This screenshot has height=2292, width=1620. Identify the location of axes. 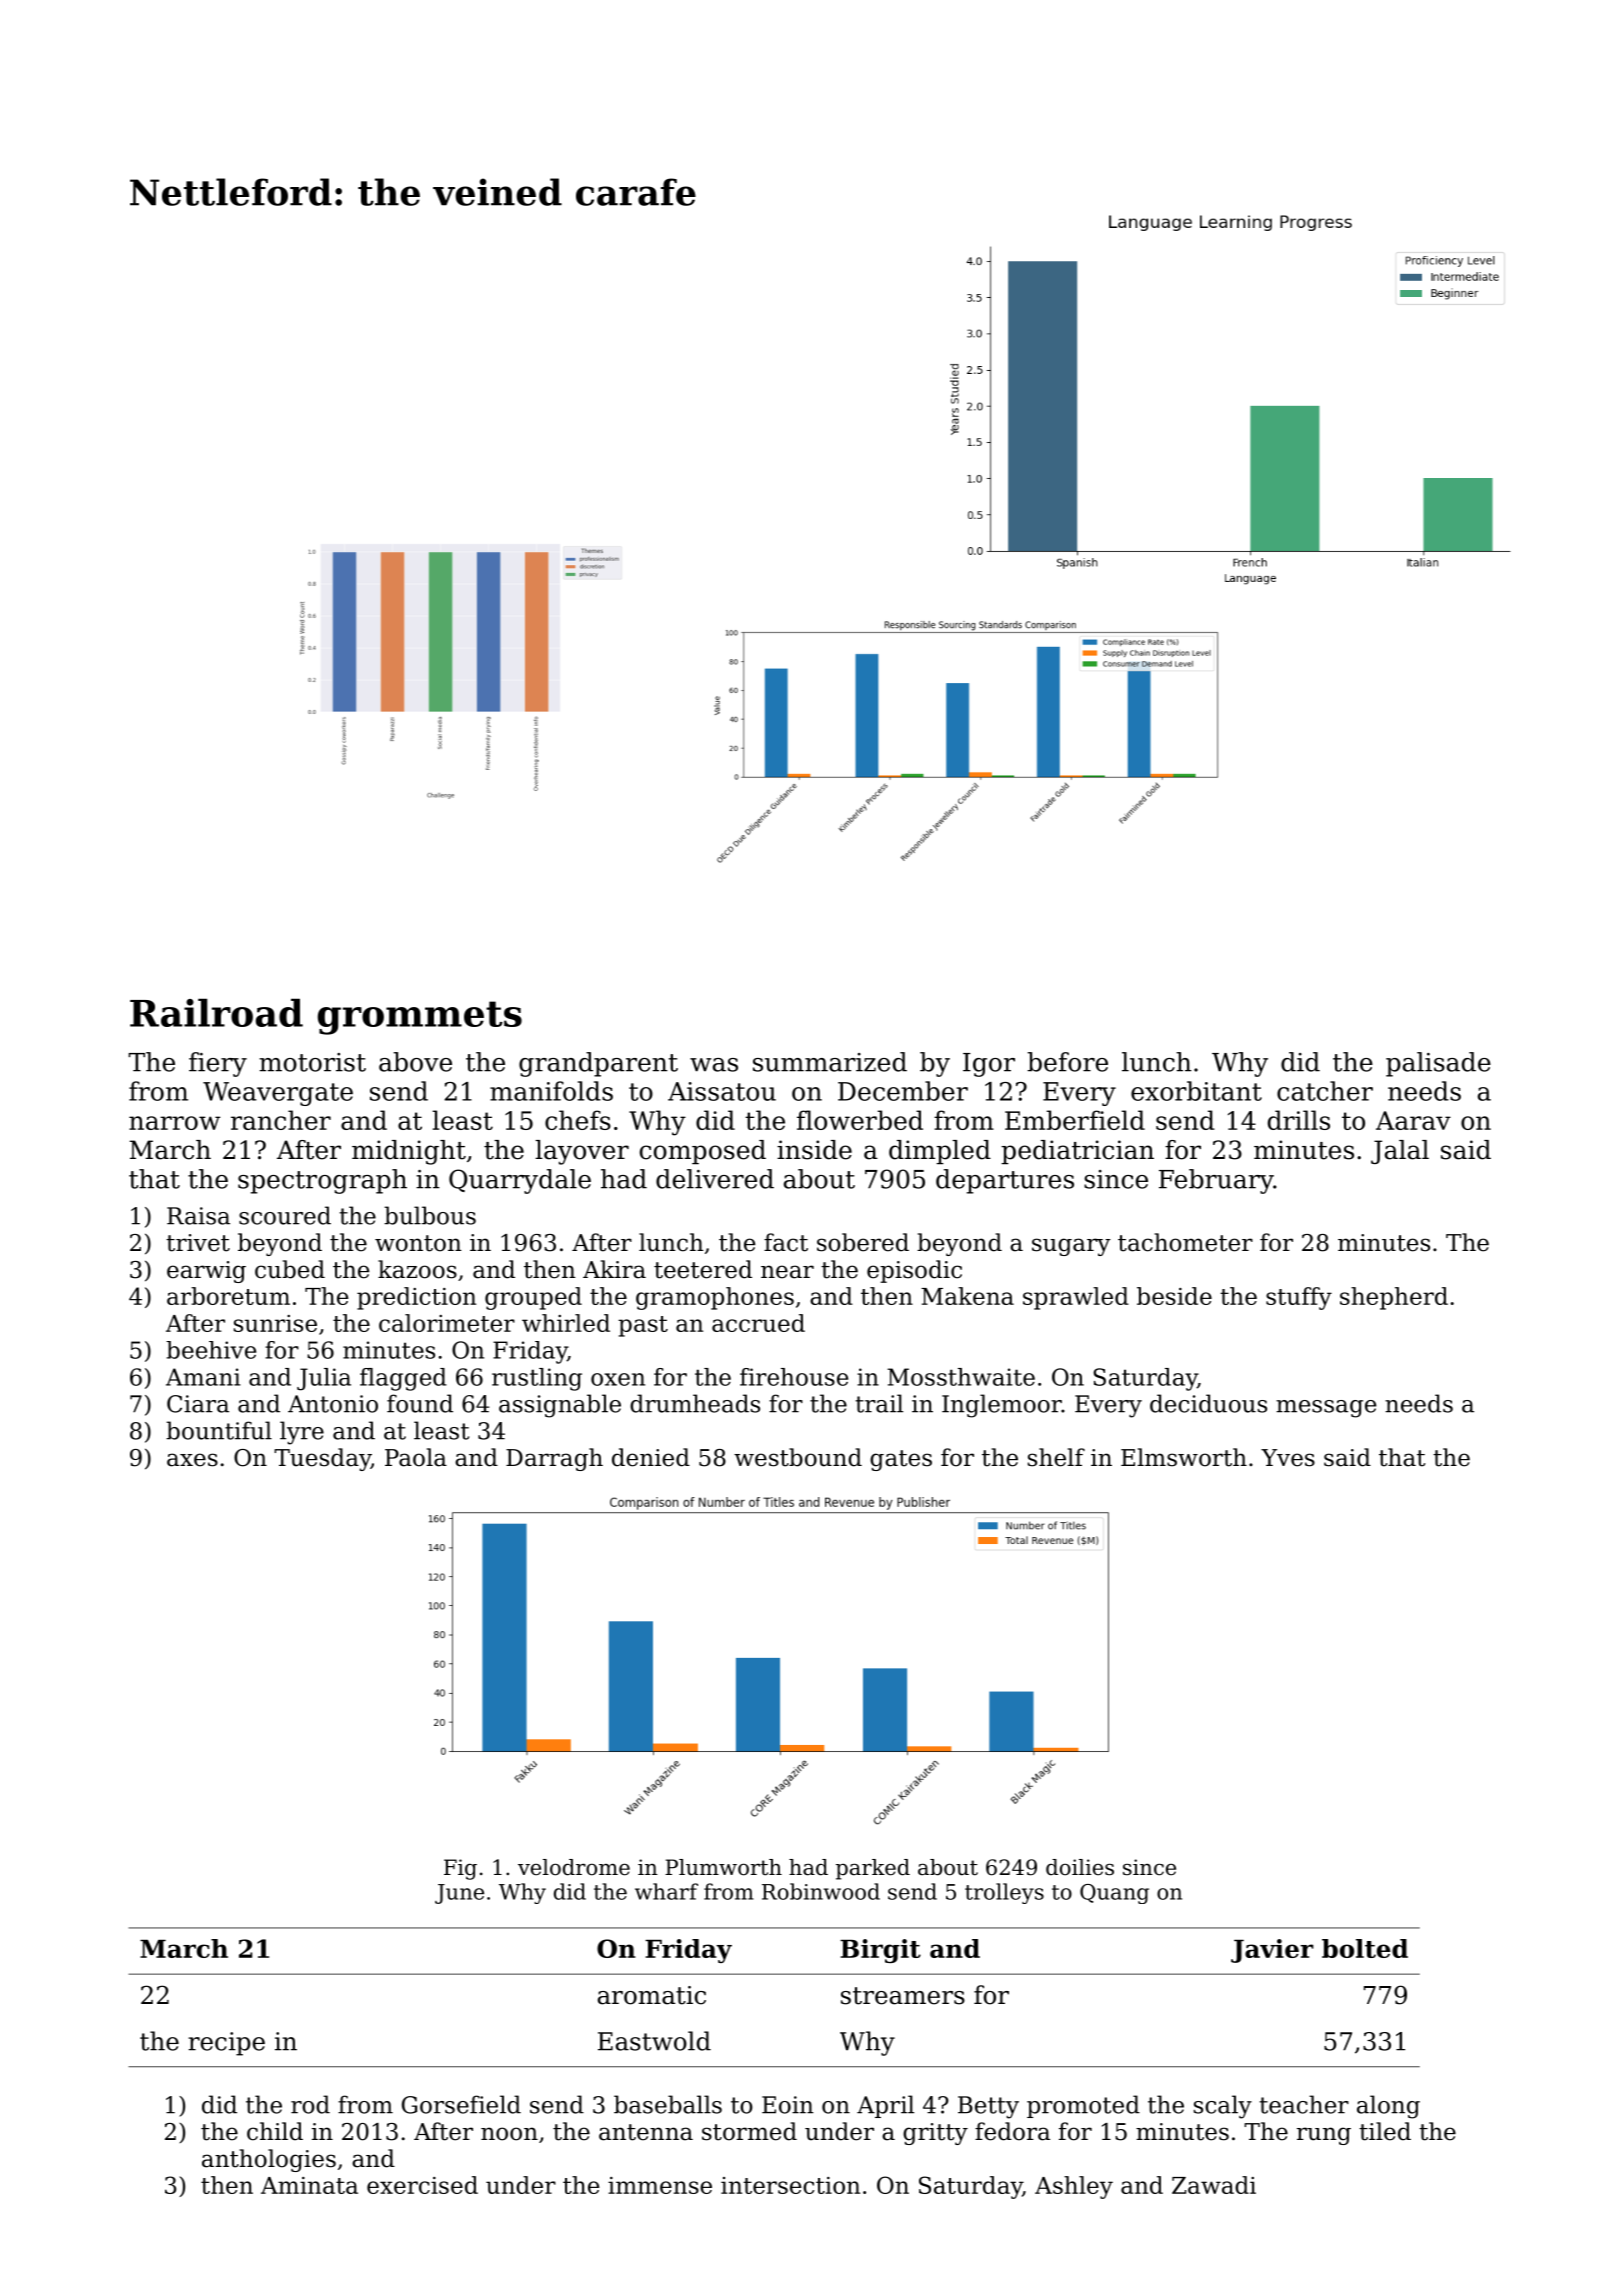
(192, 1460).
